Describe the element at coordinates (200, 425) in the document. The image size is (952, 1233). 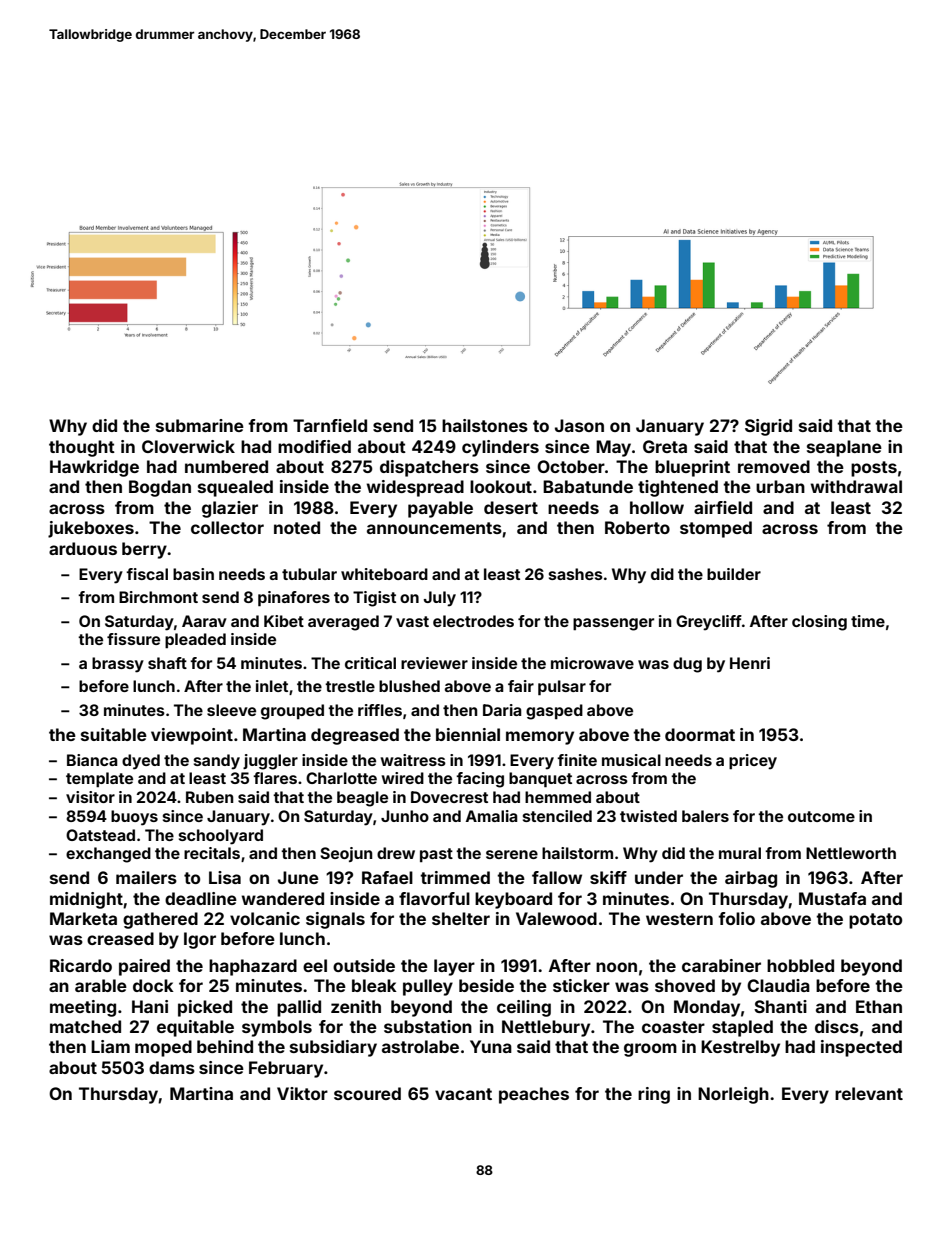
I see `submarine` at that location.
